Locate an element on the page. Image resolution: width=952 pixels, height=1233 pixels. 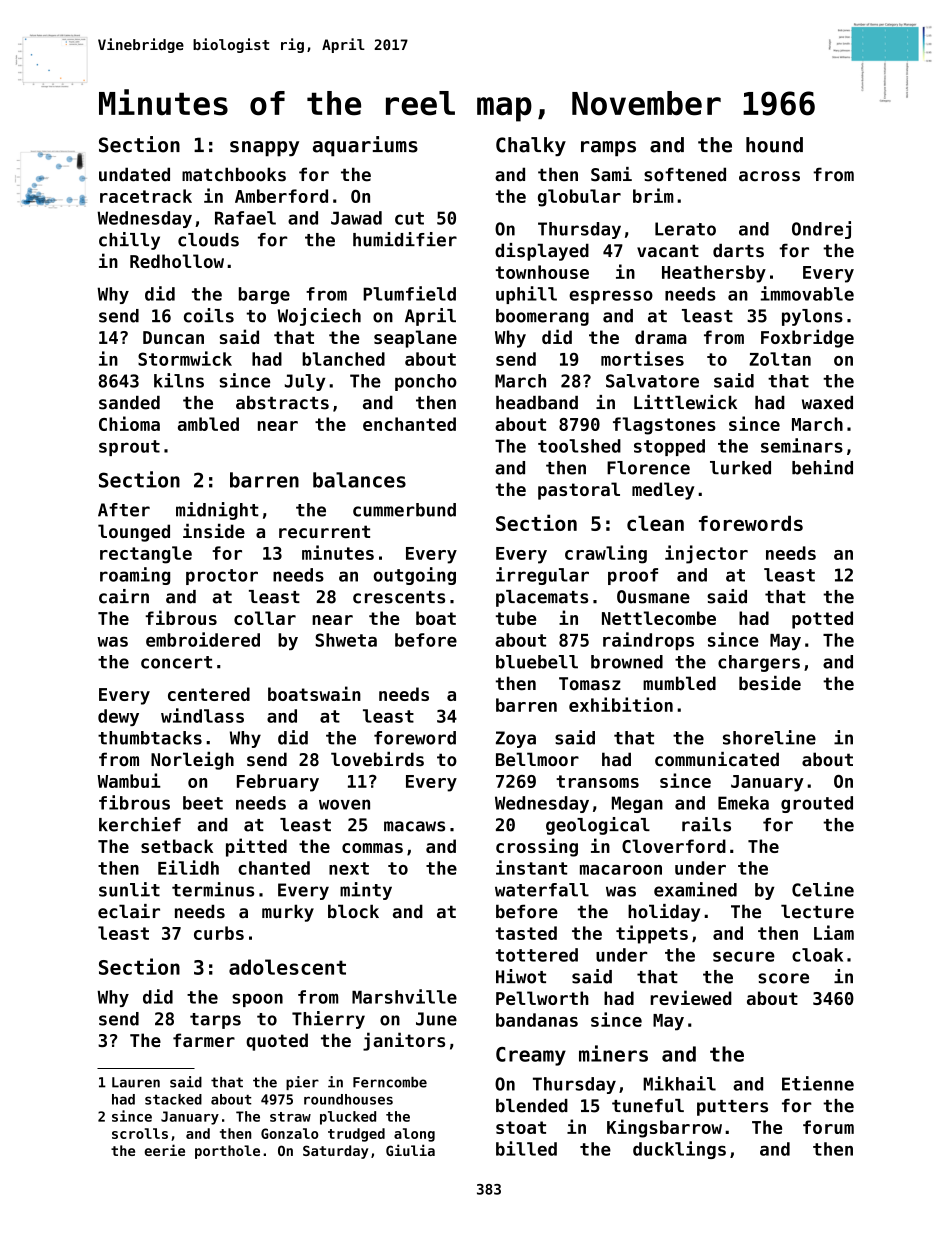
Lerato is located at coordinates (685, 229).
